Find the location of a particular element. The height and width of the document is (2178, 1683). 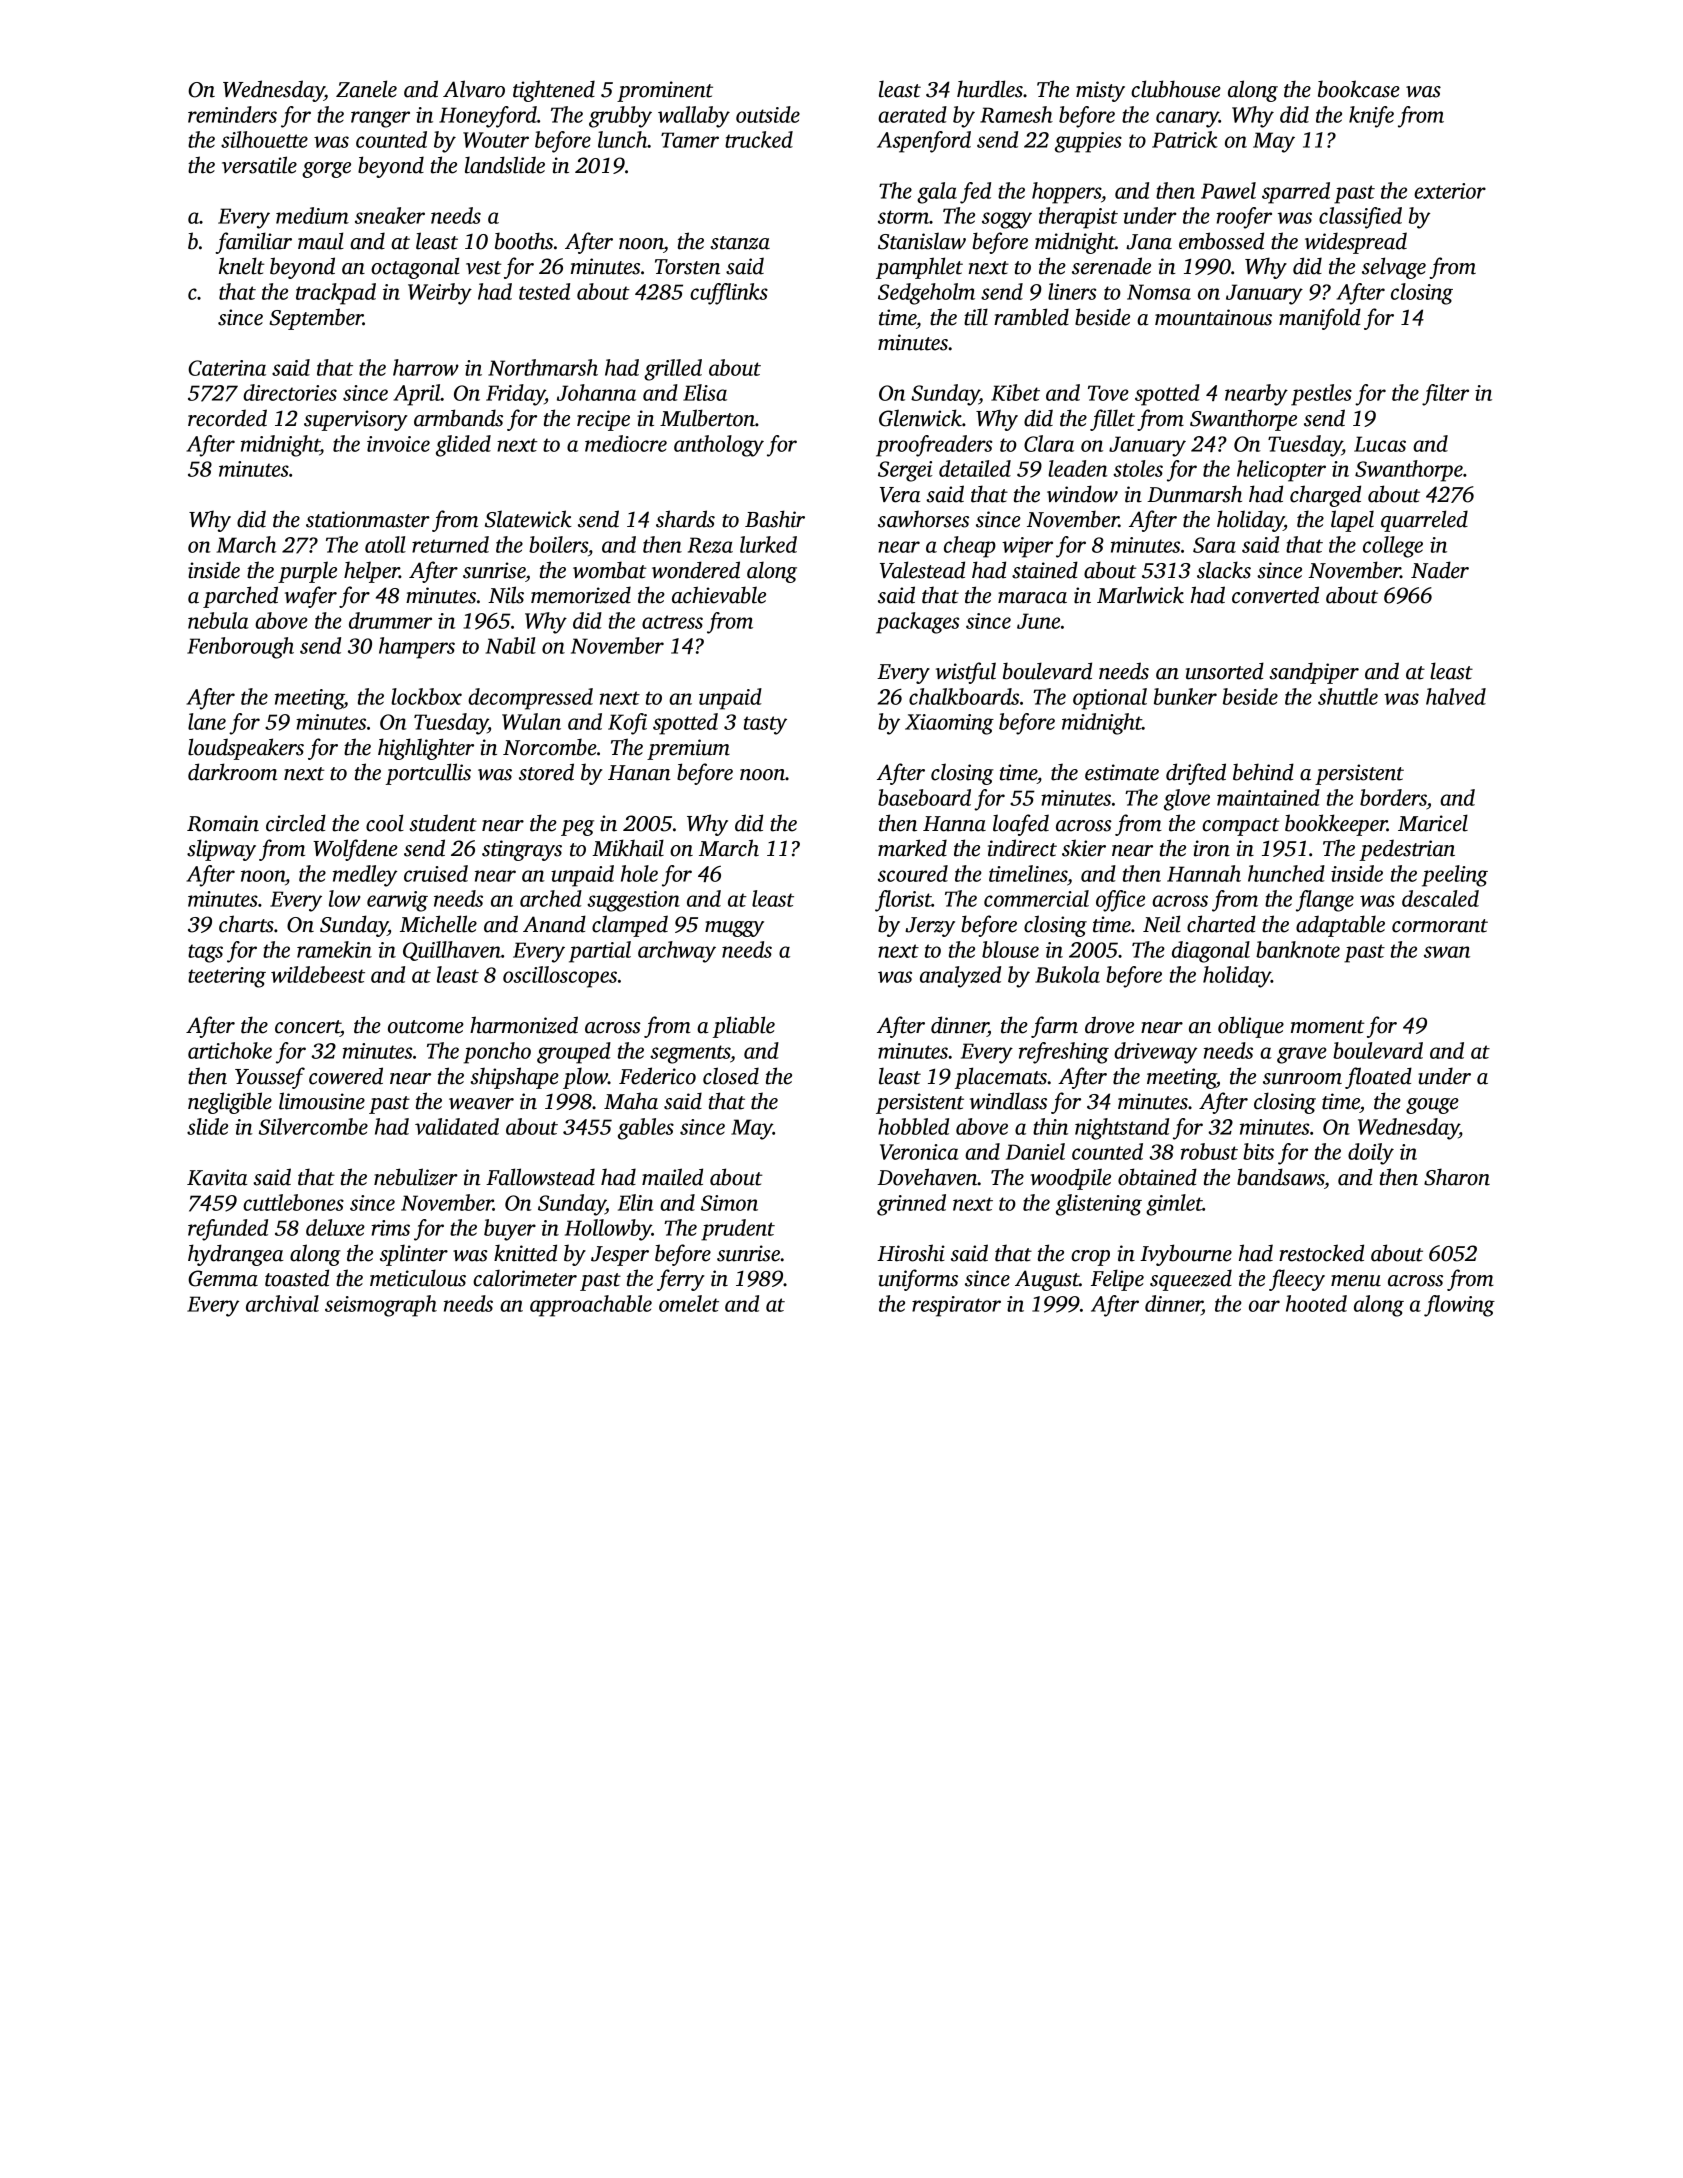

manifold is located at coordinates (1320, 319).
